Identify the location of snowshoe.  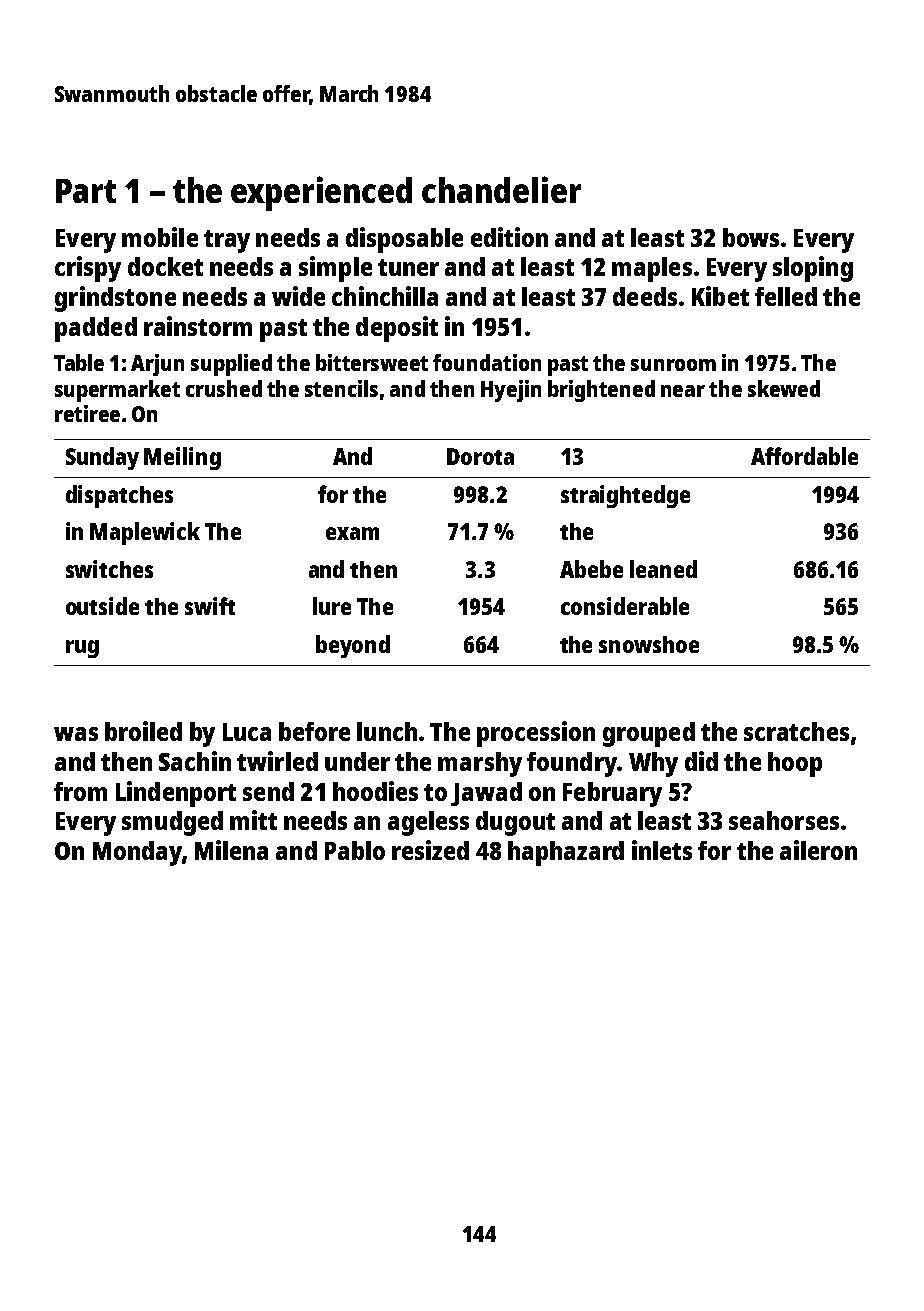
(649, 644).
